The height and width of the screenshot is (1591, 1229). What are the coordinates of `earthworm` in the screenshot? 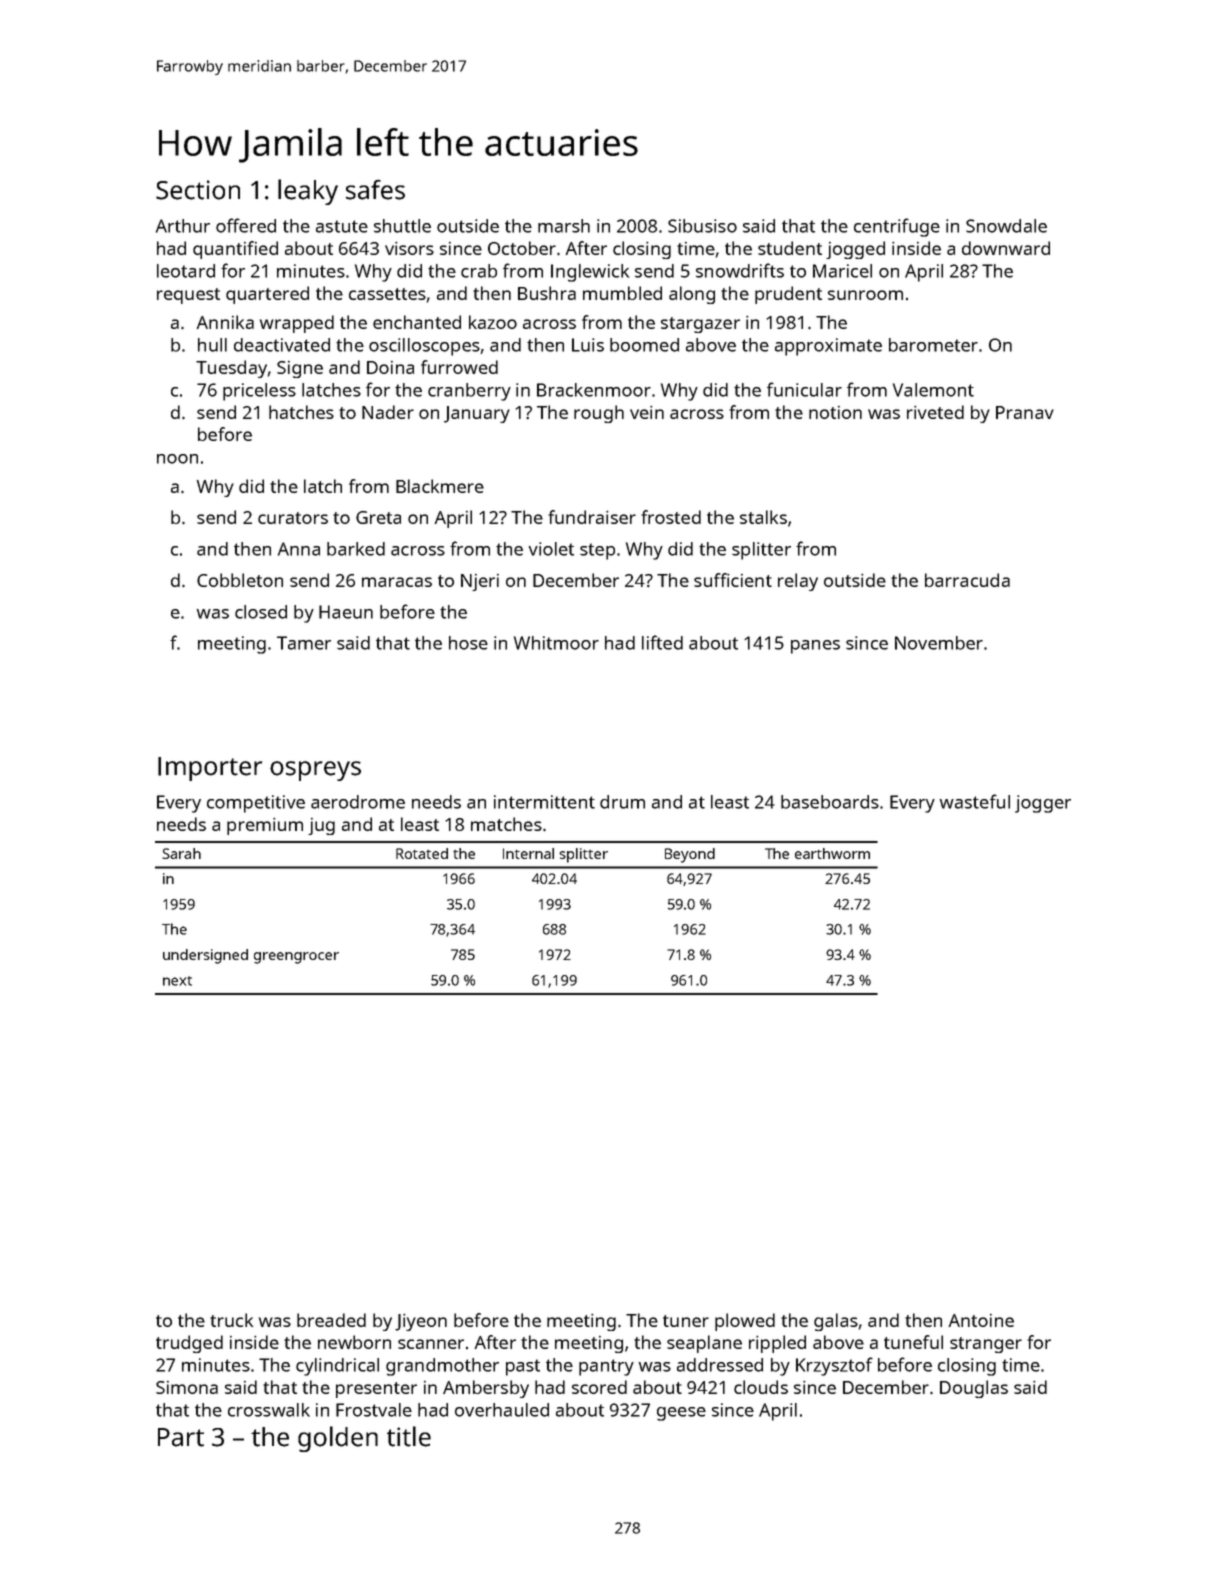 It's located at (832, 853).
